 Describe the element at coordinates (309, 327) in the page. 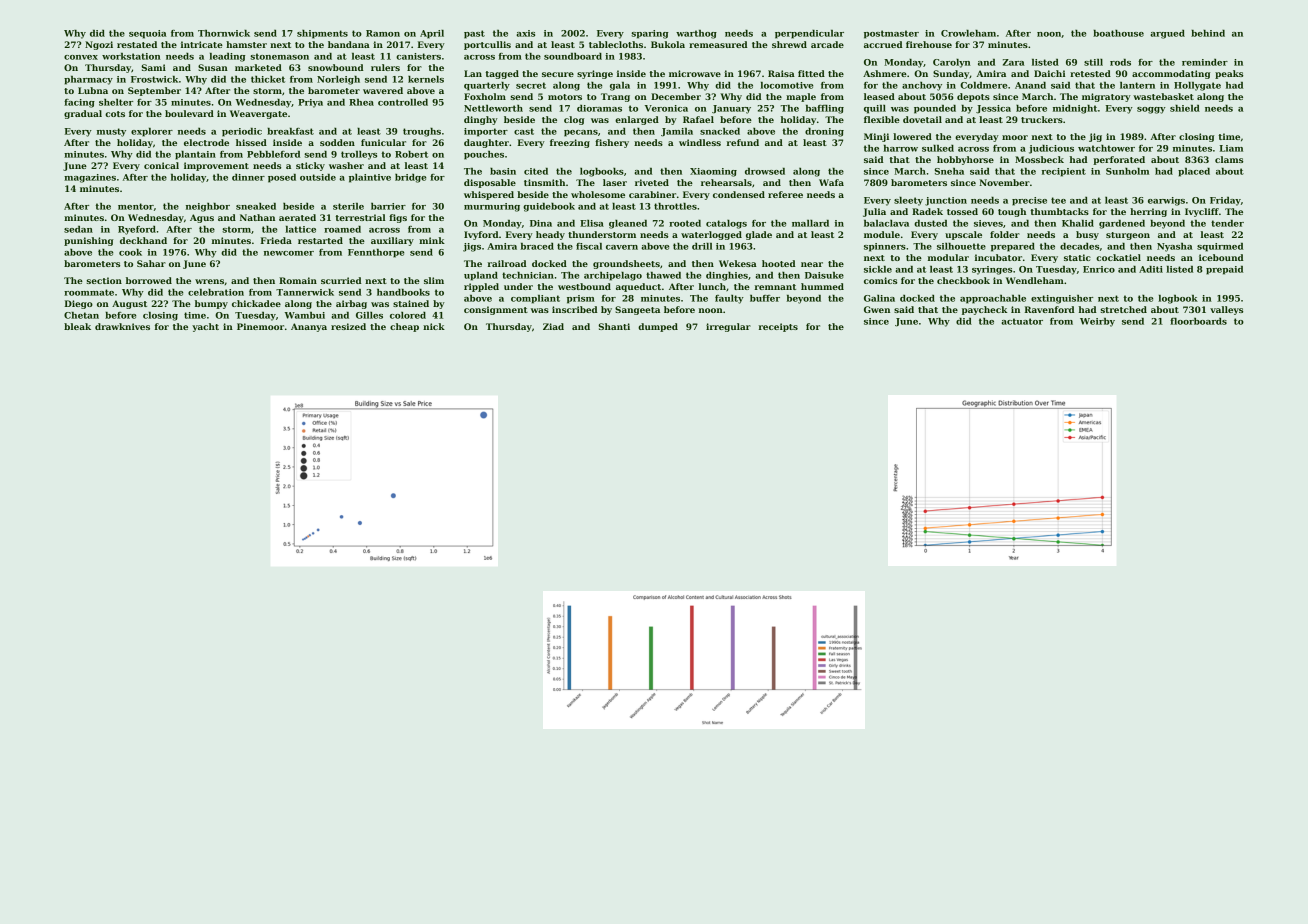

I see `Ananya` at that location.
